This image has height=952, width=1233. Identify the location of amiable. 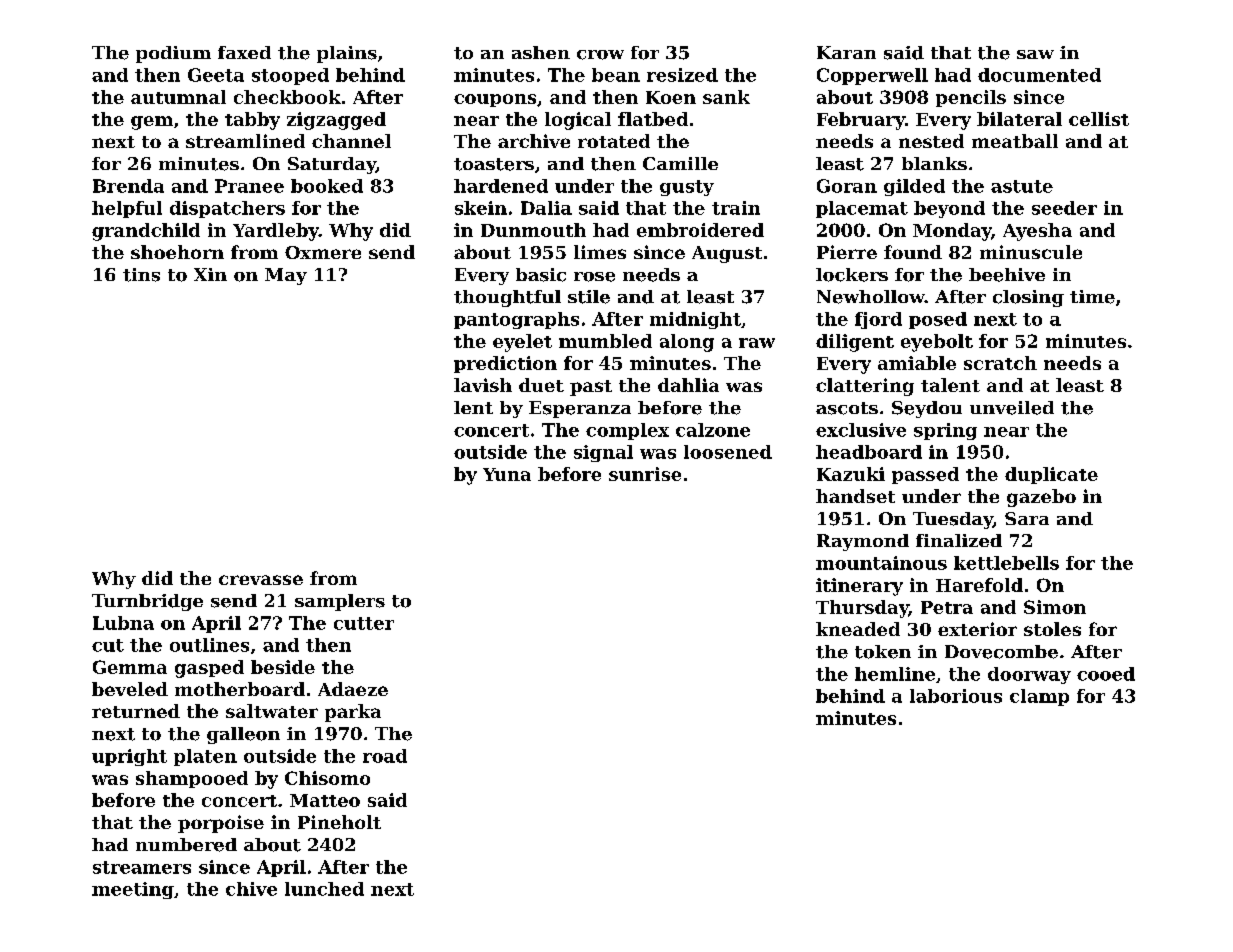
(917, 363).
